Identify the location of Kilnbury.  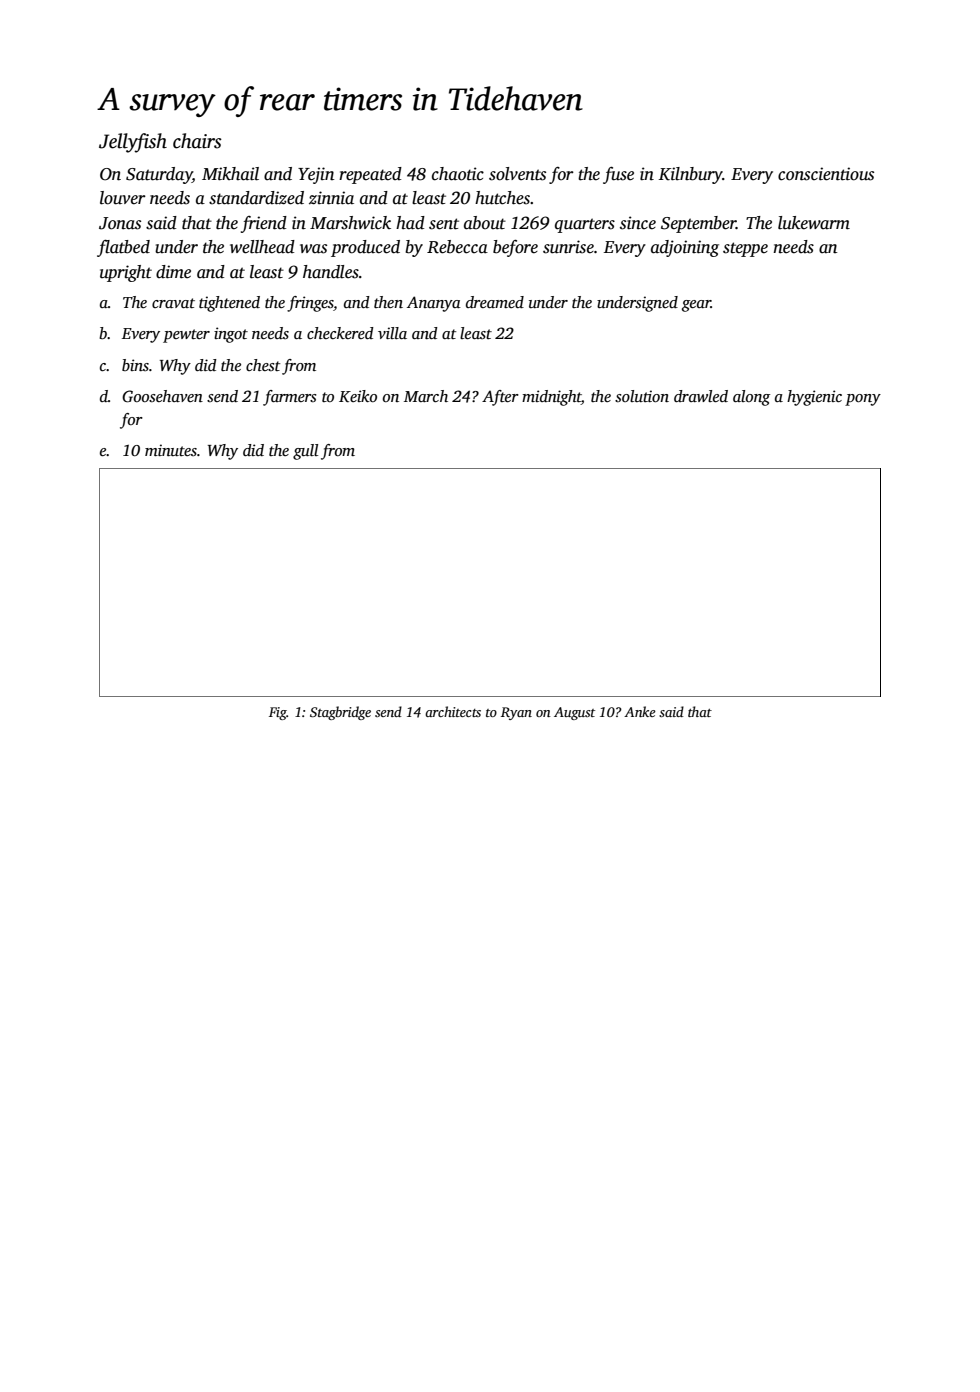
(691, 175).
